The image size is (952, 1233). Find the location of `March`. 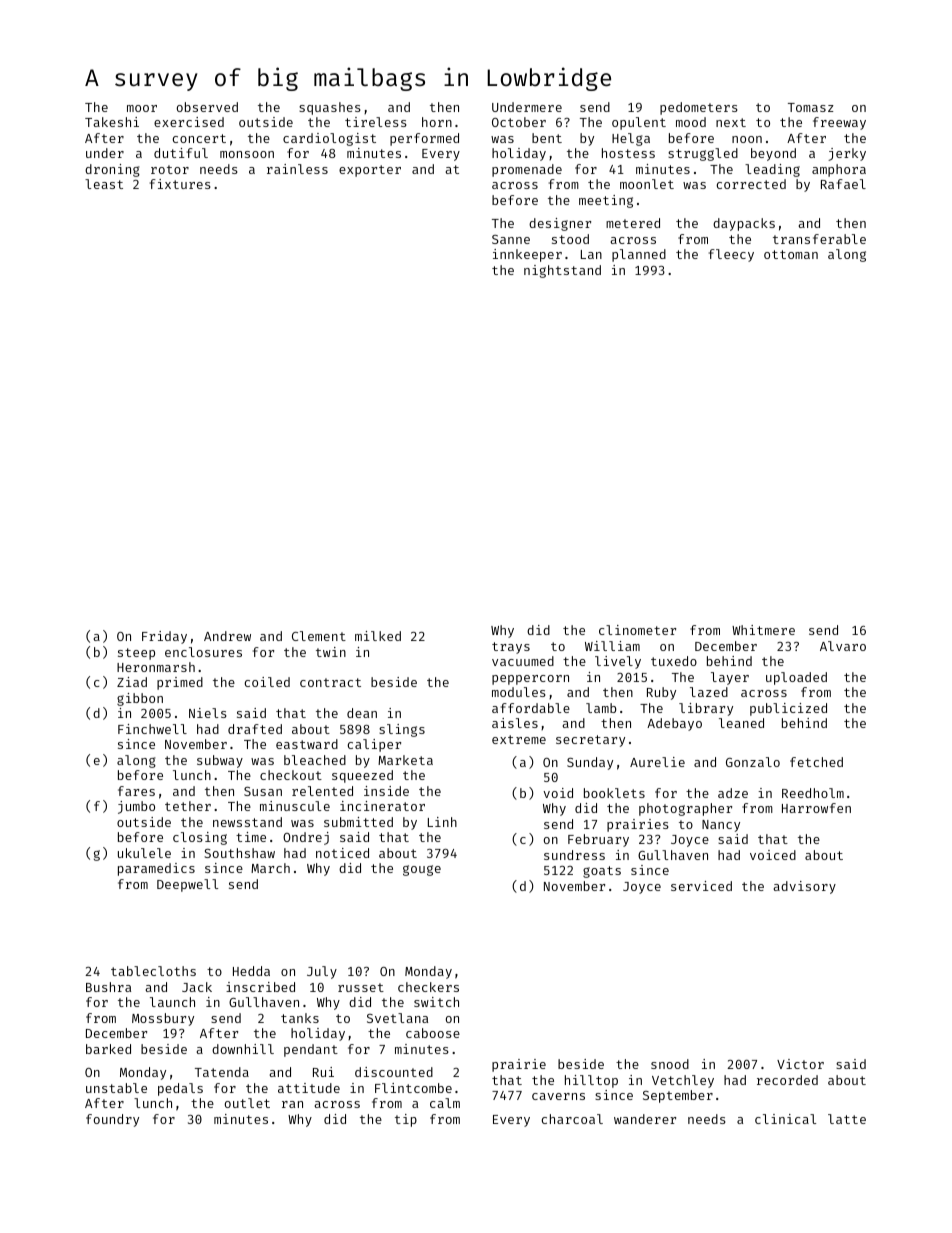

March is located at coordinates (270, 868).
